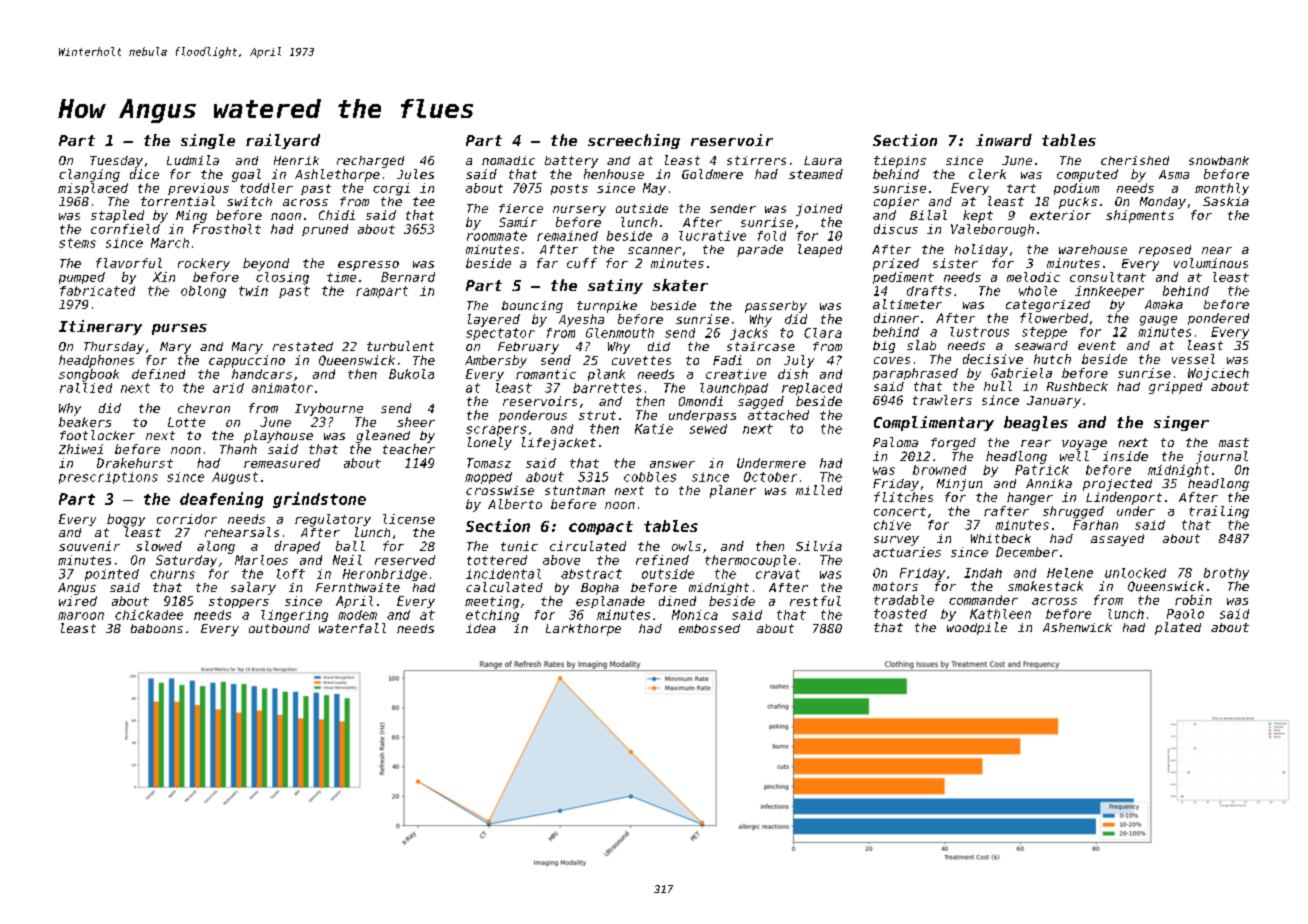 Image resolution: width=1308 pixels, height=924 pixels. What do you see at coordinates (1193, 359) in the screenshot?
I see `vessel` at bounding box center [1193, 359].
